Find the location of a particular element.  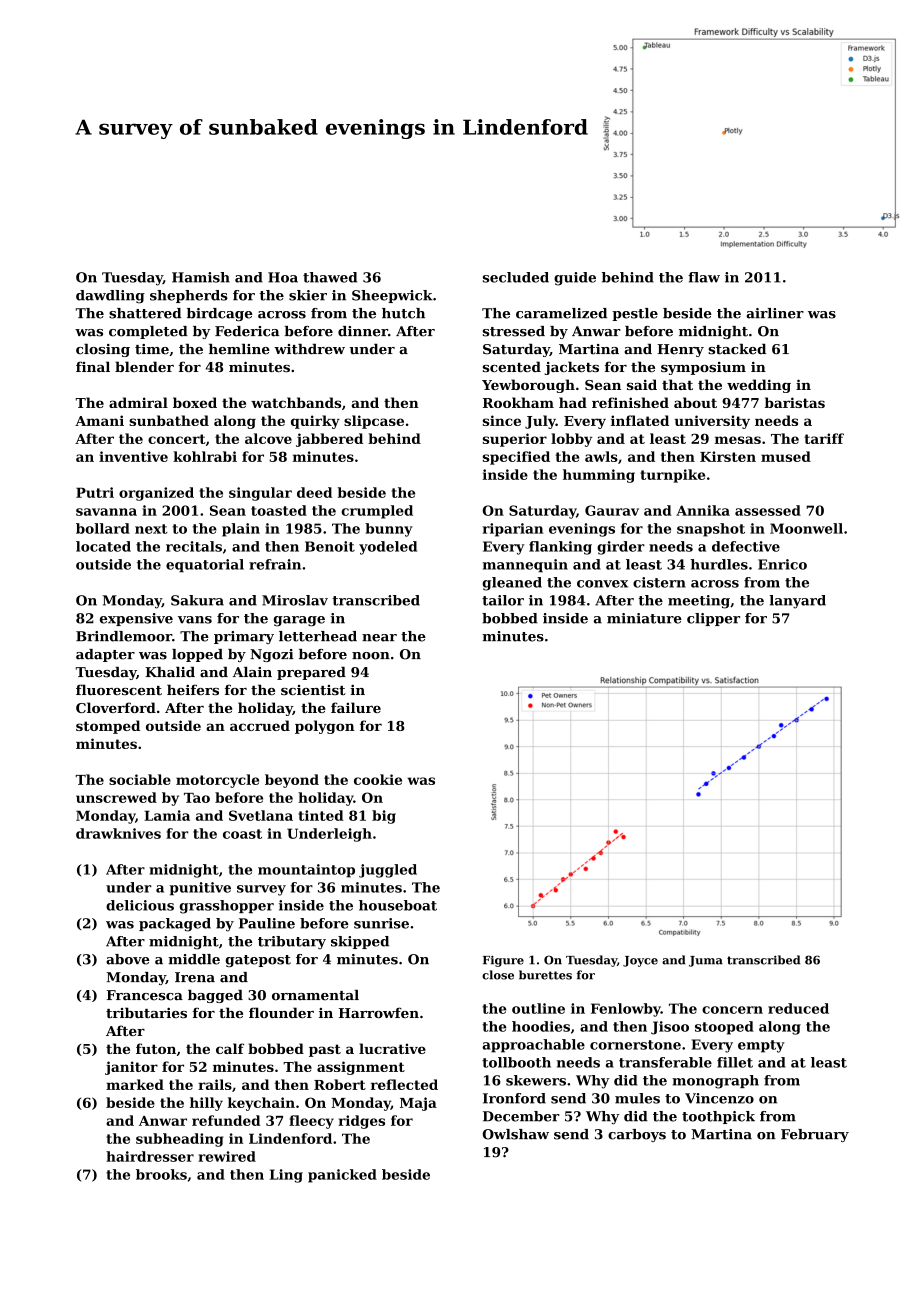

houseboat is located at coordinates (398, 905).
